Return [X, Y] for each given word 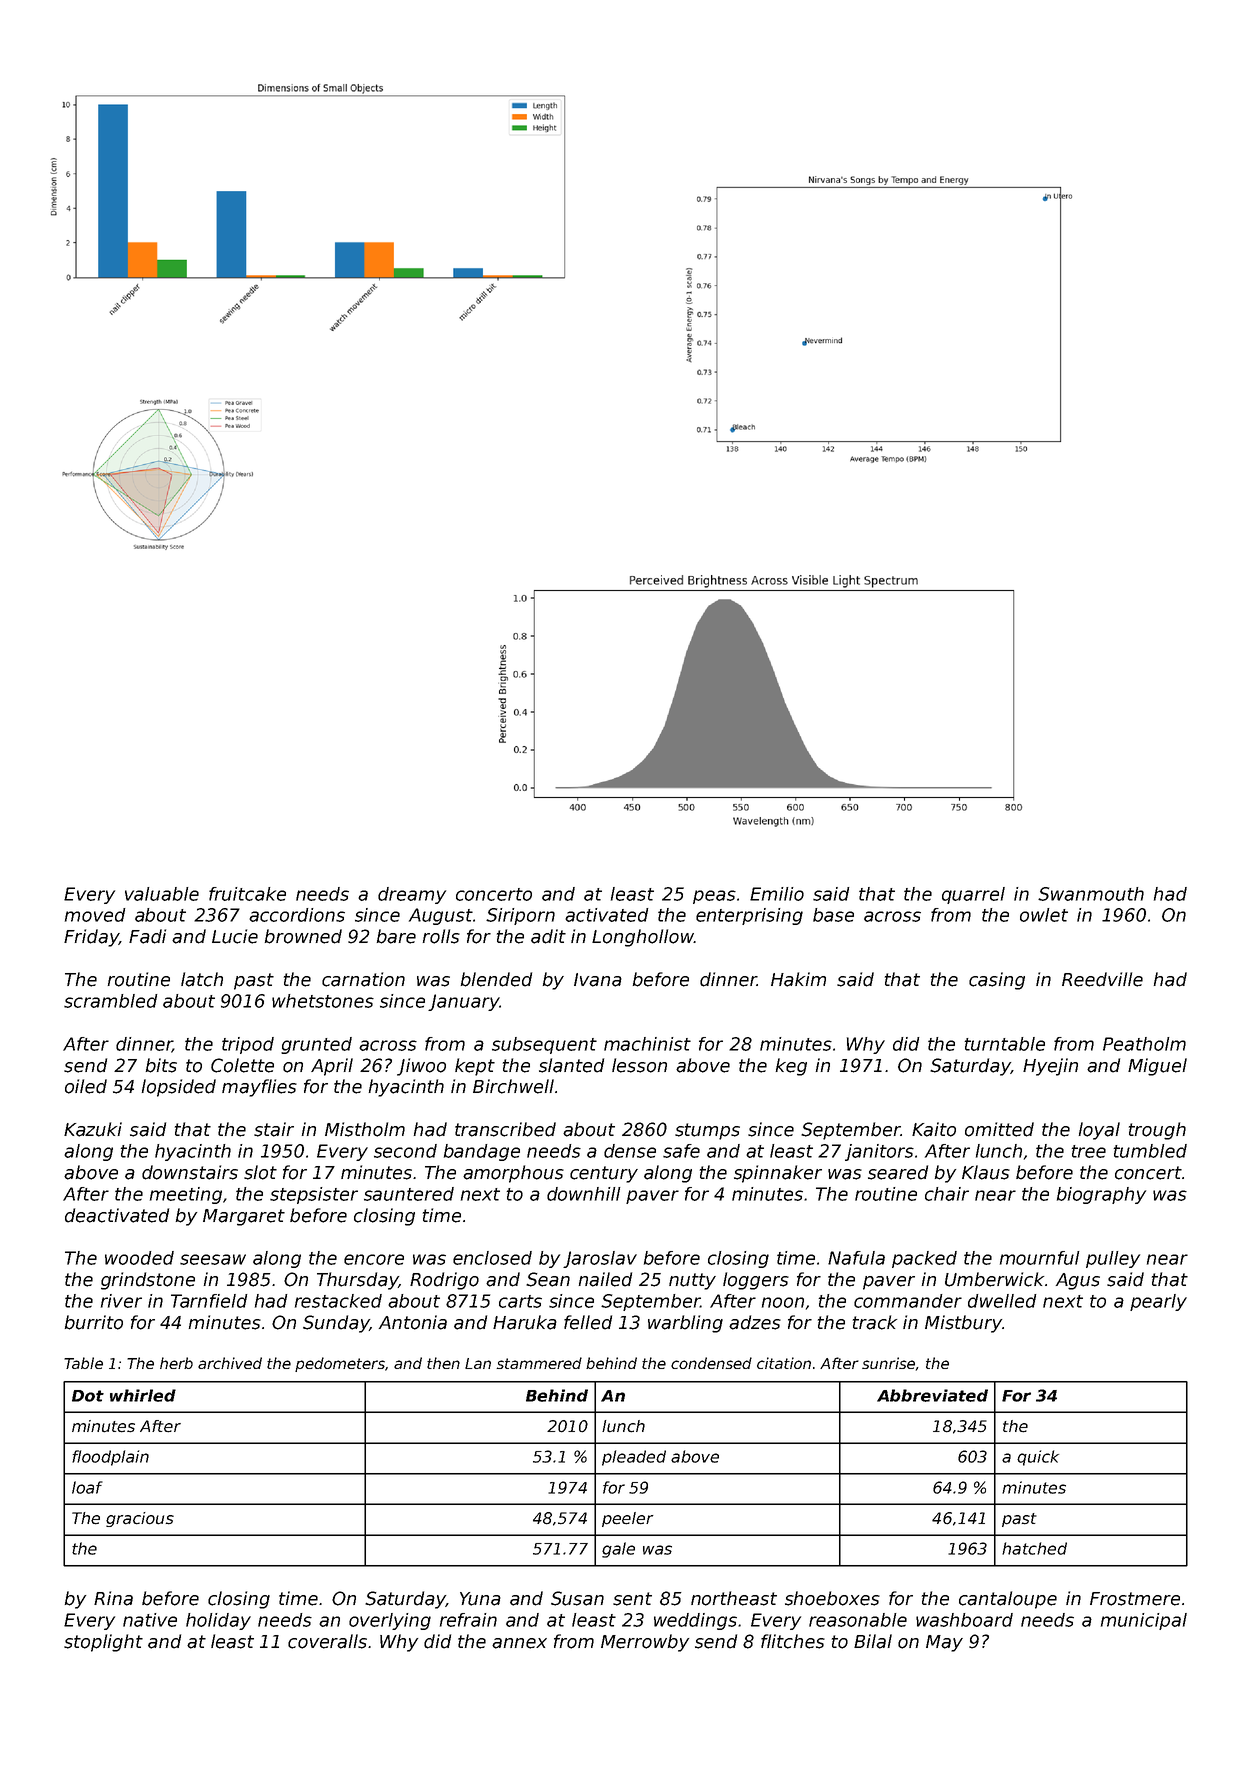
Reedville [1102, 979]
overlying [390, 1621]
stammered [539, 1363]
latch [202, 979]
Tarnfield [209, 1301]
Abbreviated [932, 1395]
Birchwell [513, 1086]
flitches [793, 1641]
